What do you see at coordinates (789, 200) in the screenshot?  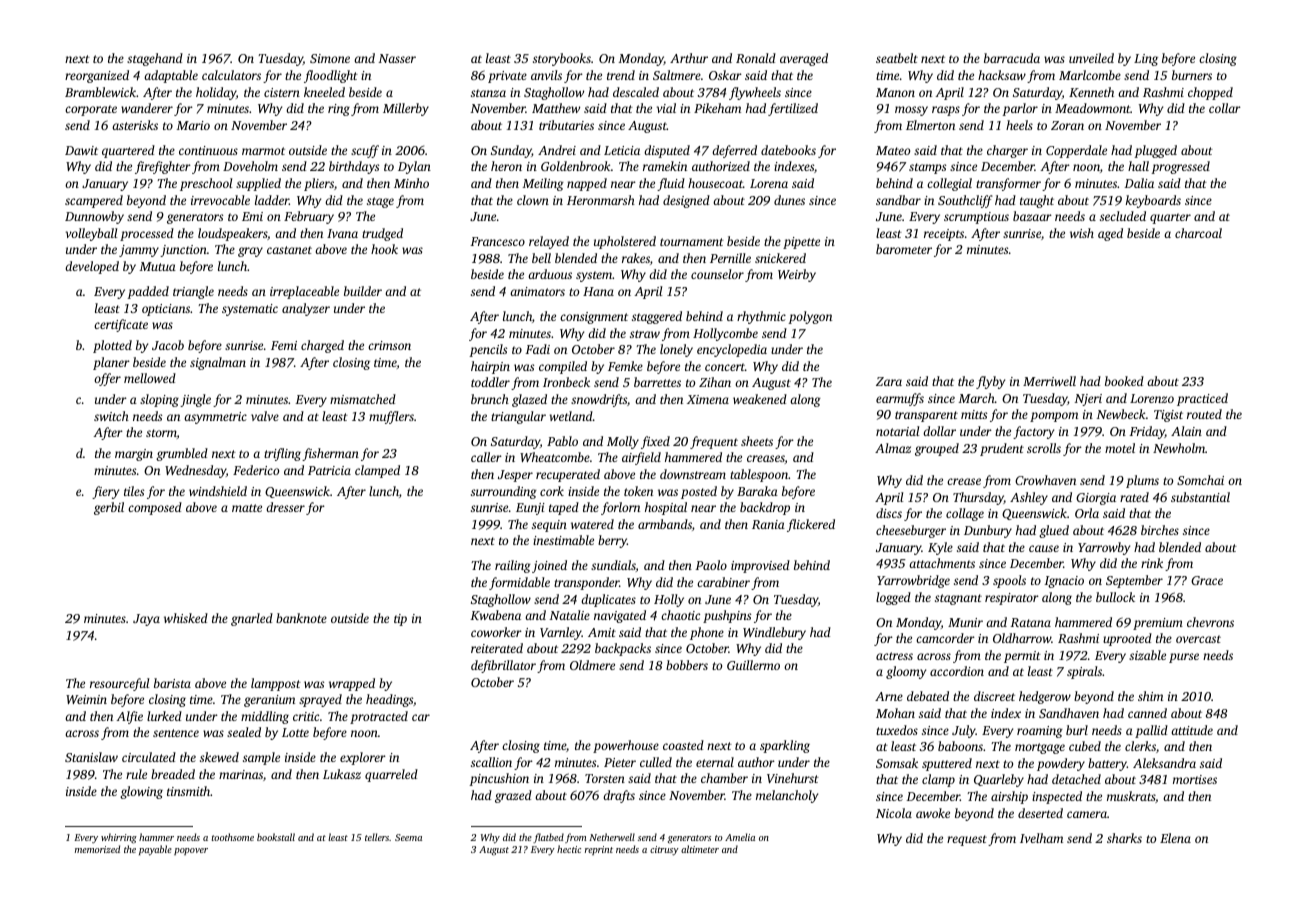 I see `dunes` at bounding box center [789, 200].
